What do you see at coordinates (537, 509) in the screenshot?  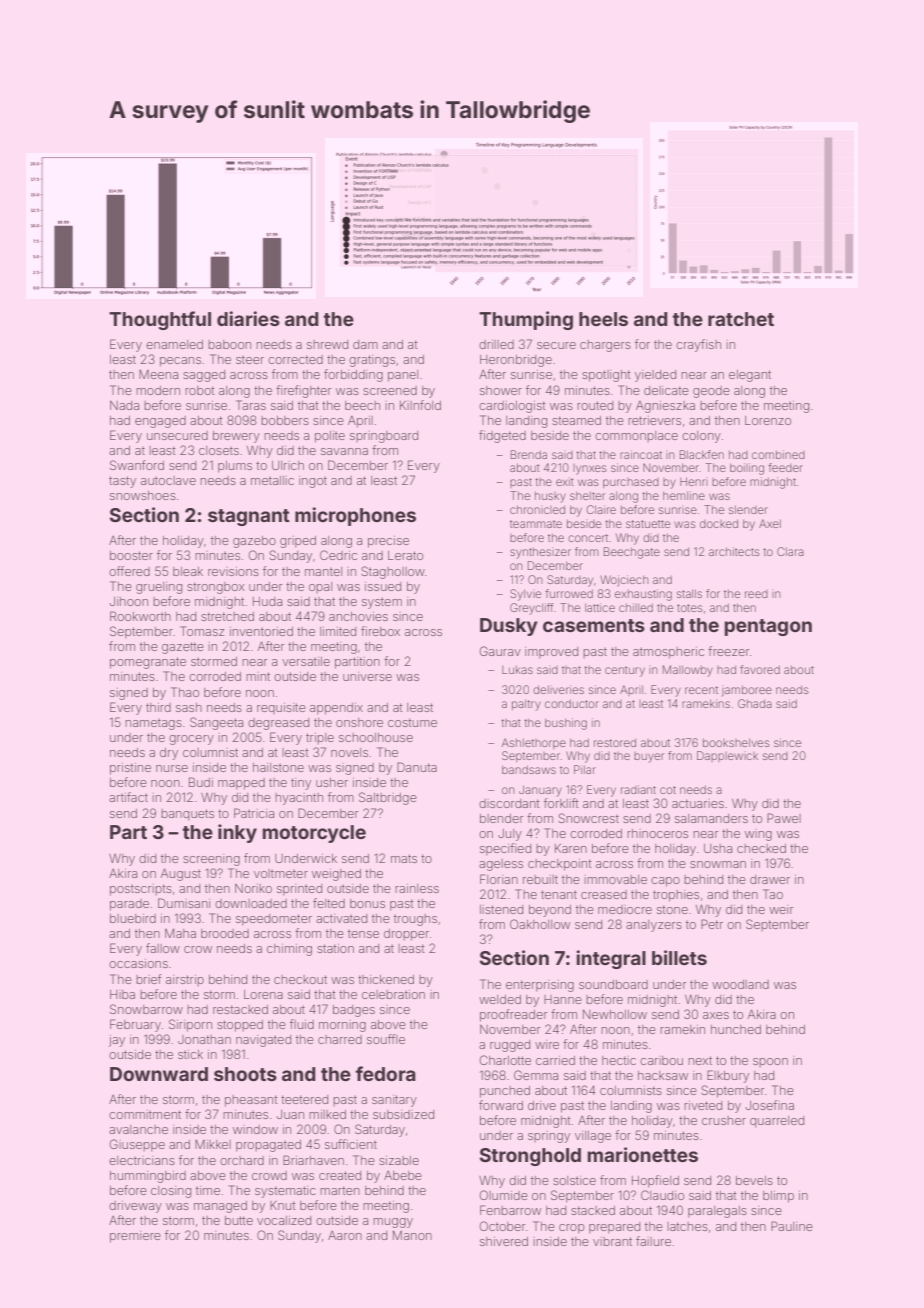 I see `chronicled` at bounding box center [537, 509].
